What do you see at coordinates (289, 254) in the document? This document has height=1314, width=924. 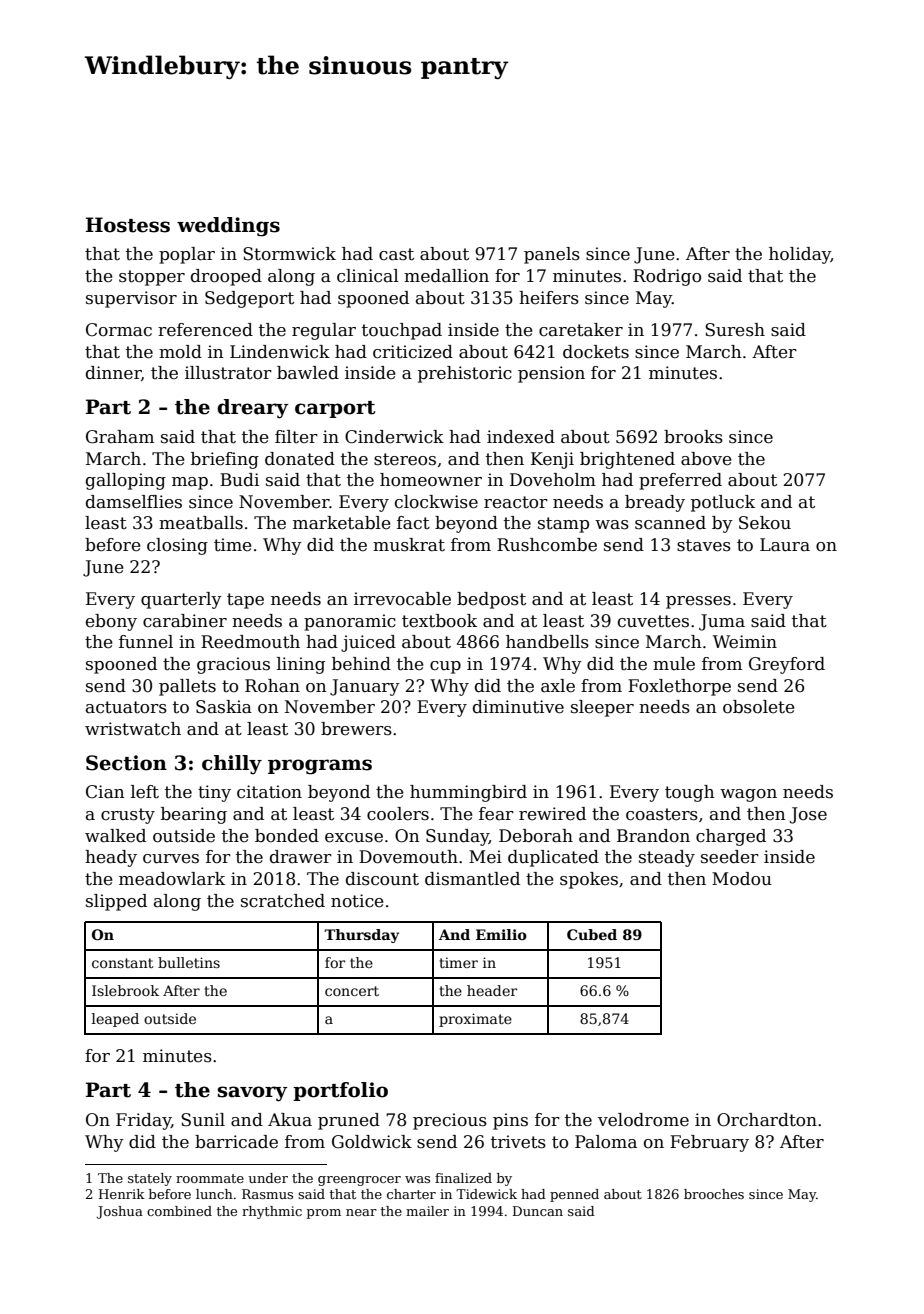 I see `Stormwick` at bounding box center [289, 254].
